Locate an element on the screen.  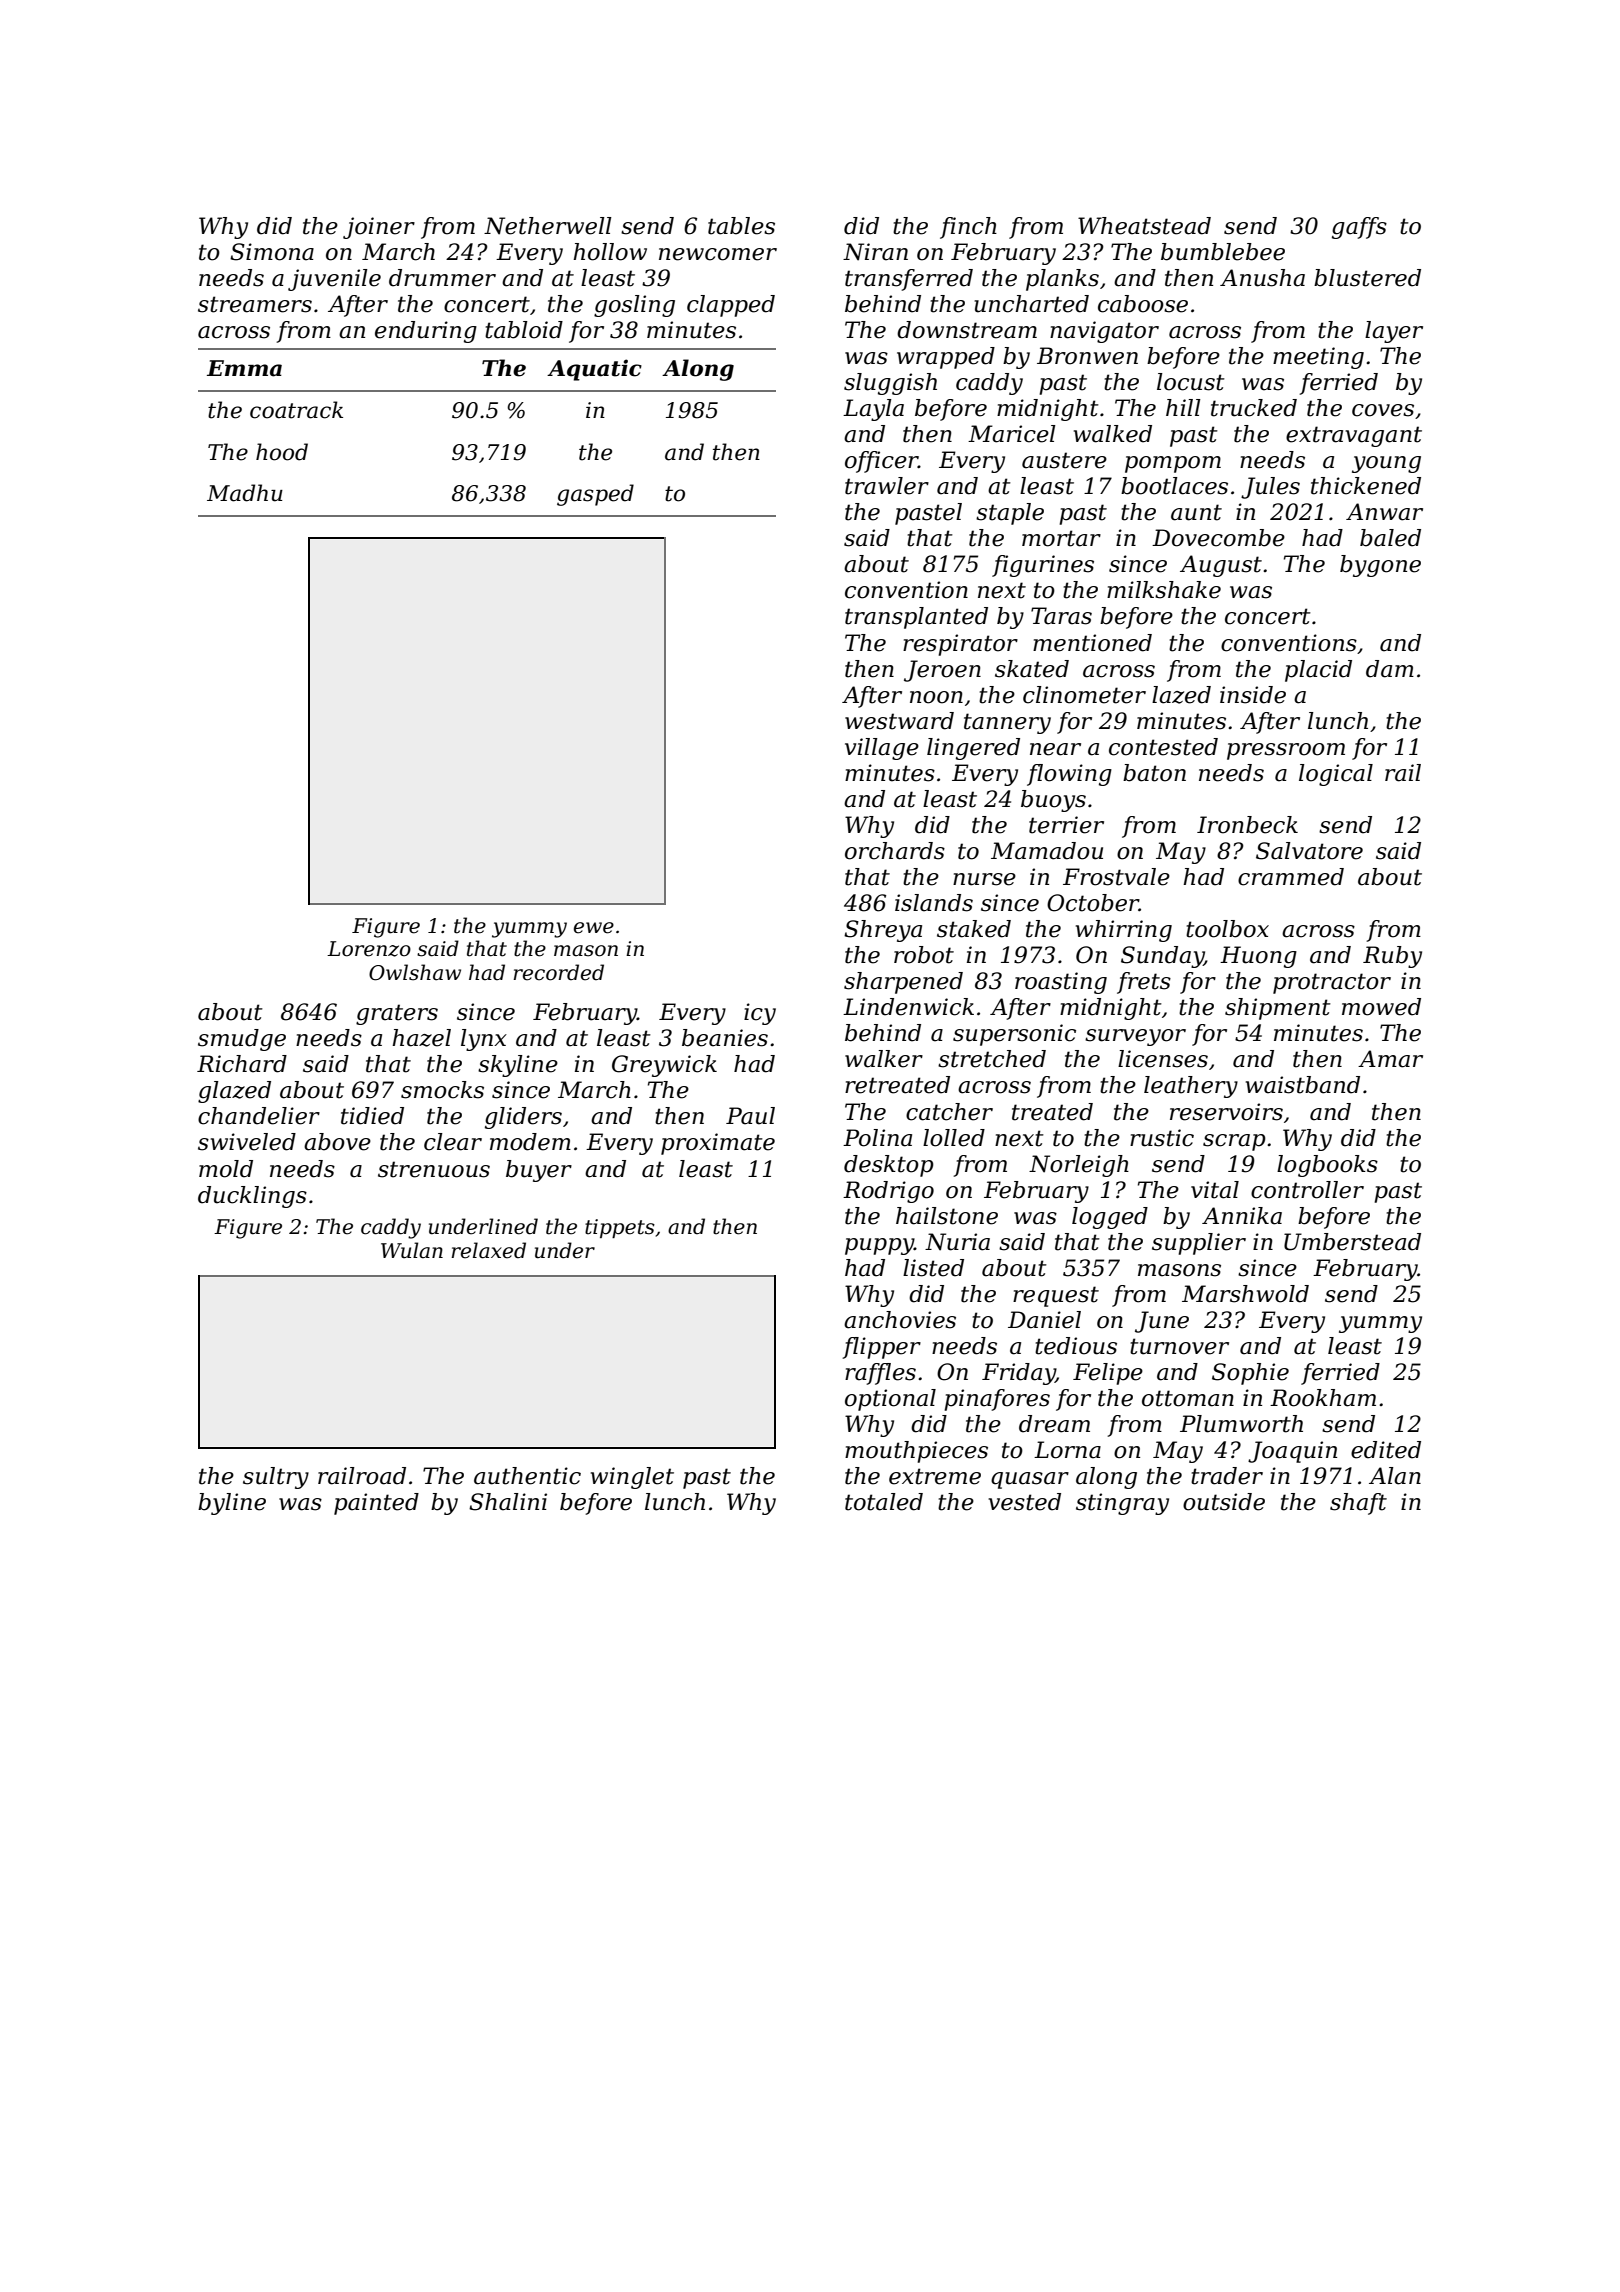
ducklings is located at coordinates (252, 1197).
